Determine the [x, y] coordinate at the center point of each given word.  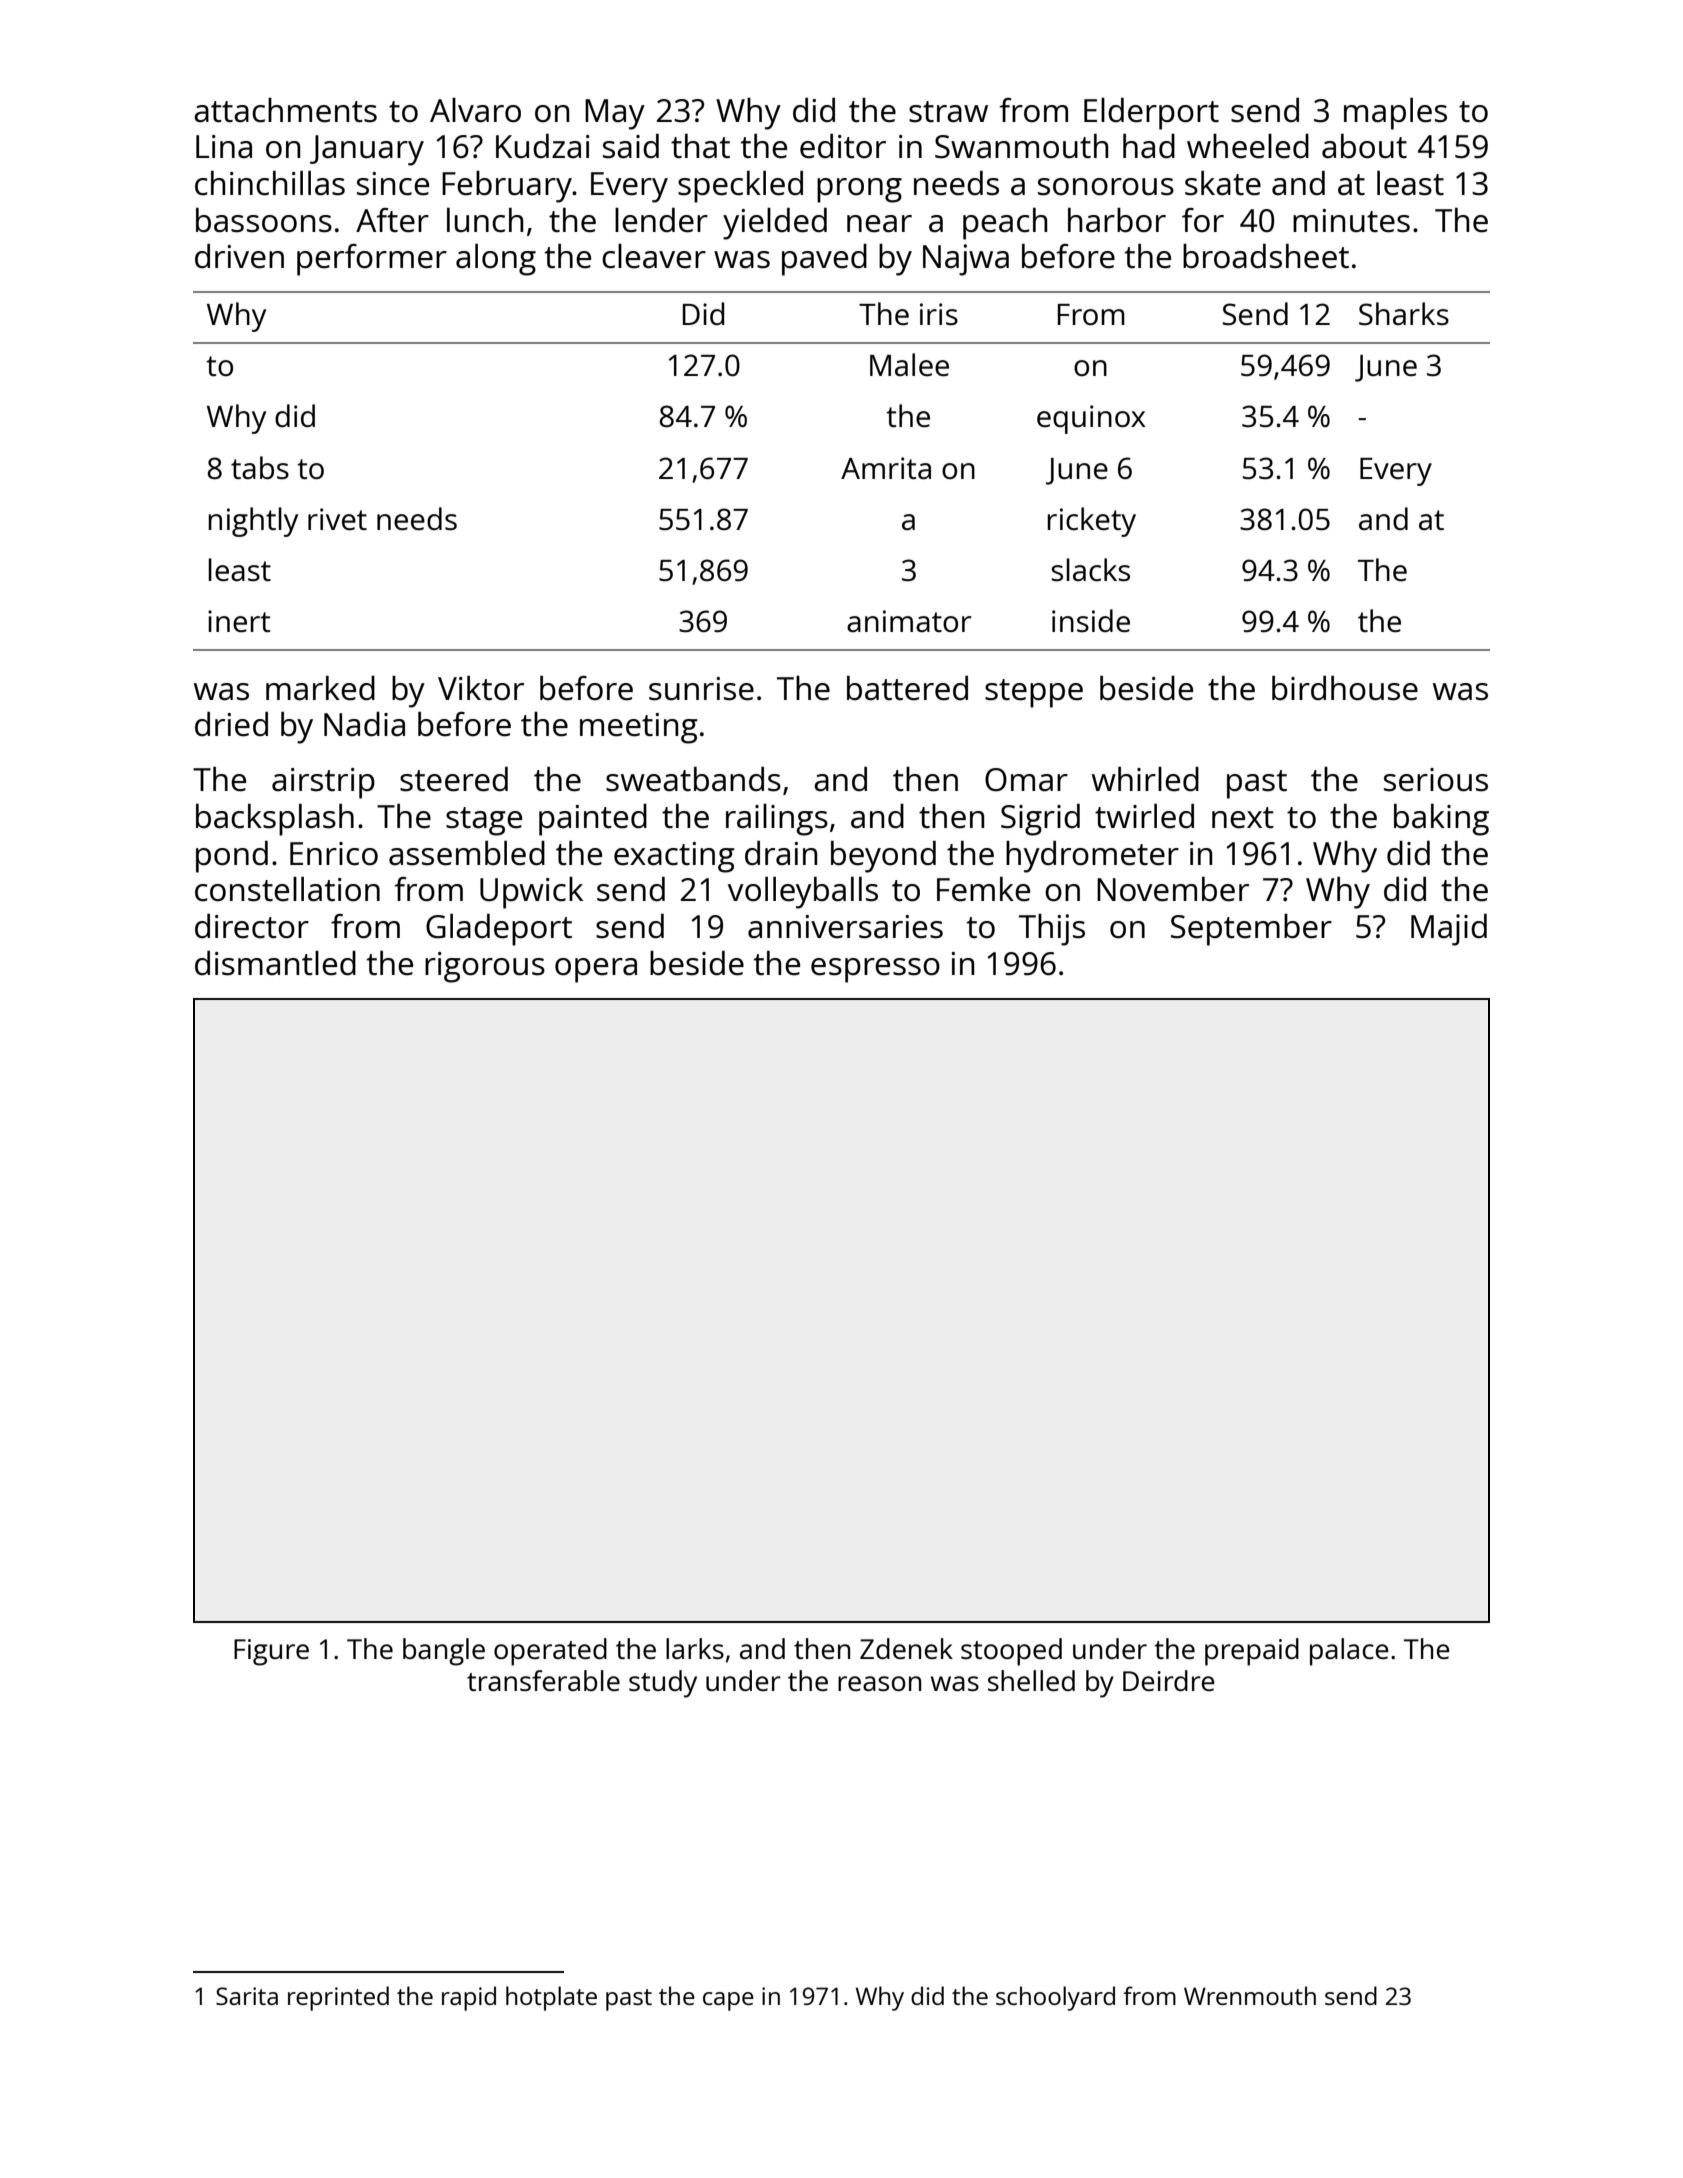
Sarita [247, 1996]
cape [728, 2001]
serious [1436, 780]
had [1149, 146]
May [615, 114]
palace [1349, 1652]
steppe [1034, 693]
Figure [271, 1652]
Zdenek [906, 1648]
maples [1395, 114]
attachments [285, 110]
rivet [337, 519]
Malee [909, 365]
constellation [287, 889]
